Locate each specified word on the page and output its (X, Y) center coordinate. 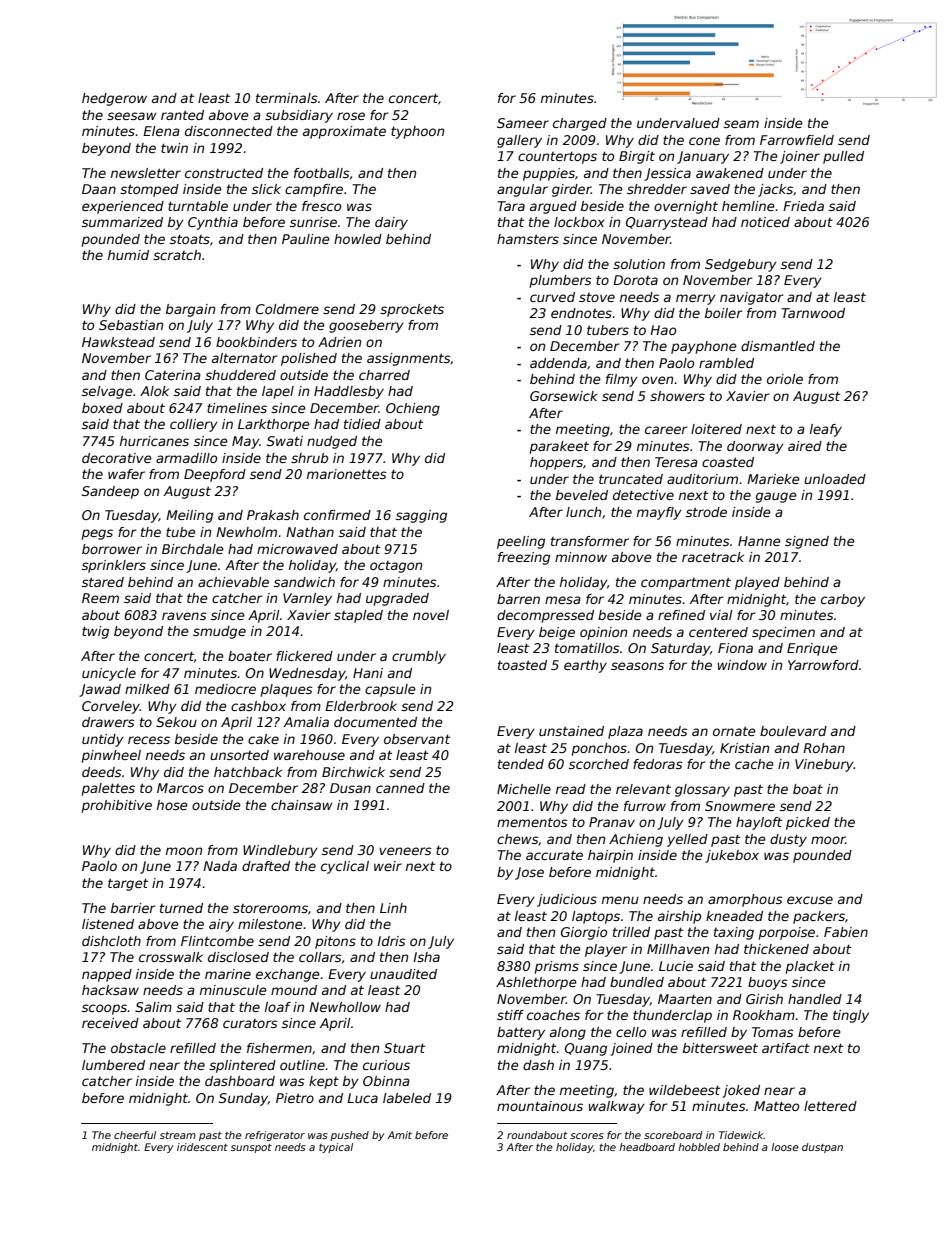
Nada (220, 866)
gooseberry (366, 326)
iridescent (202, 1147)
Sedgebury (741, 265)
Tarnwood (813, 313)
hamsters (528, 239)
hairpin (610, 856)
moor (828, 840)
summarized (122, 222)
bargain (190, 310)
